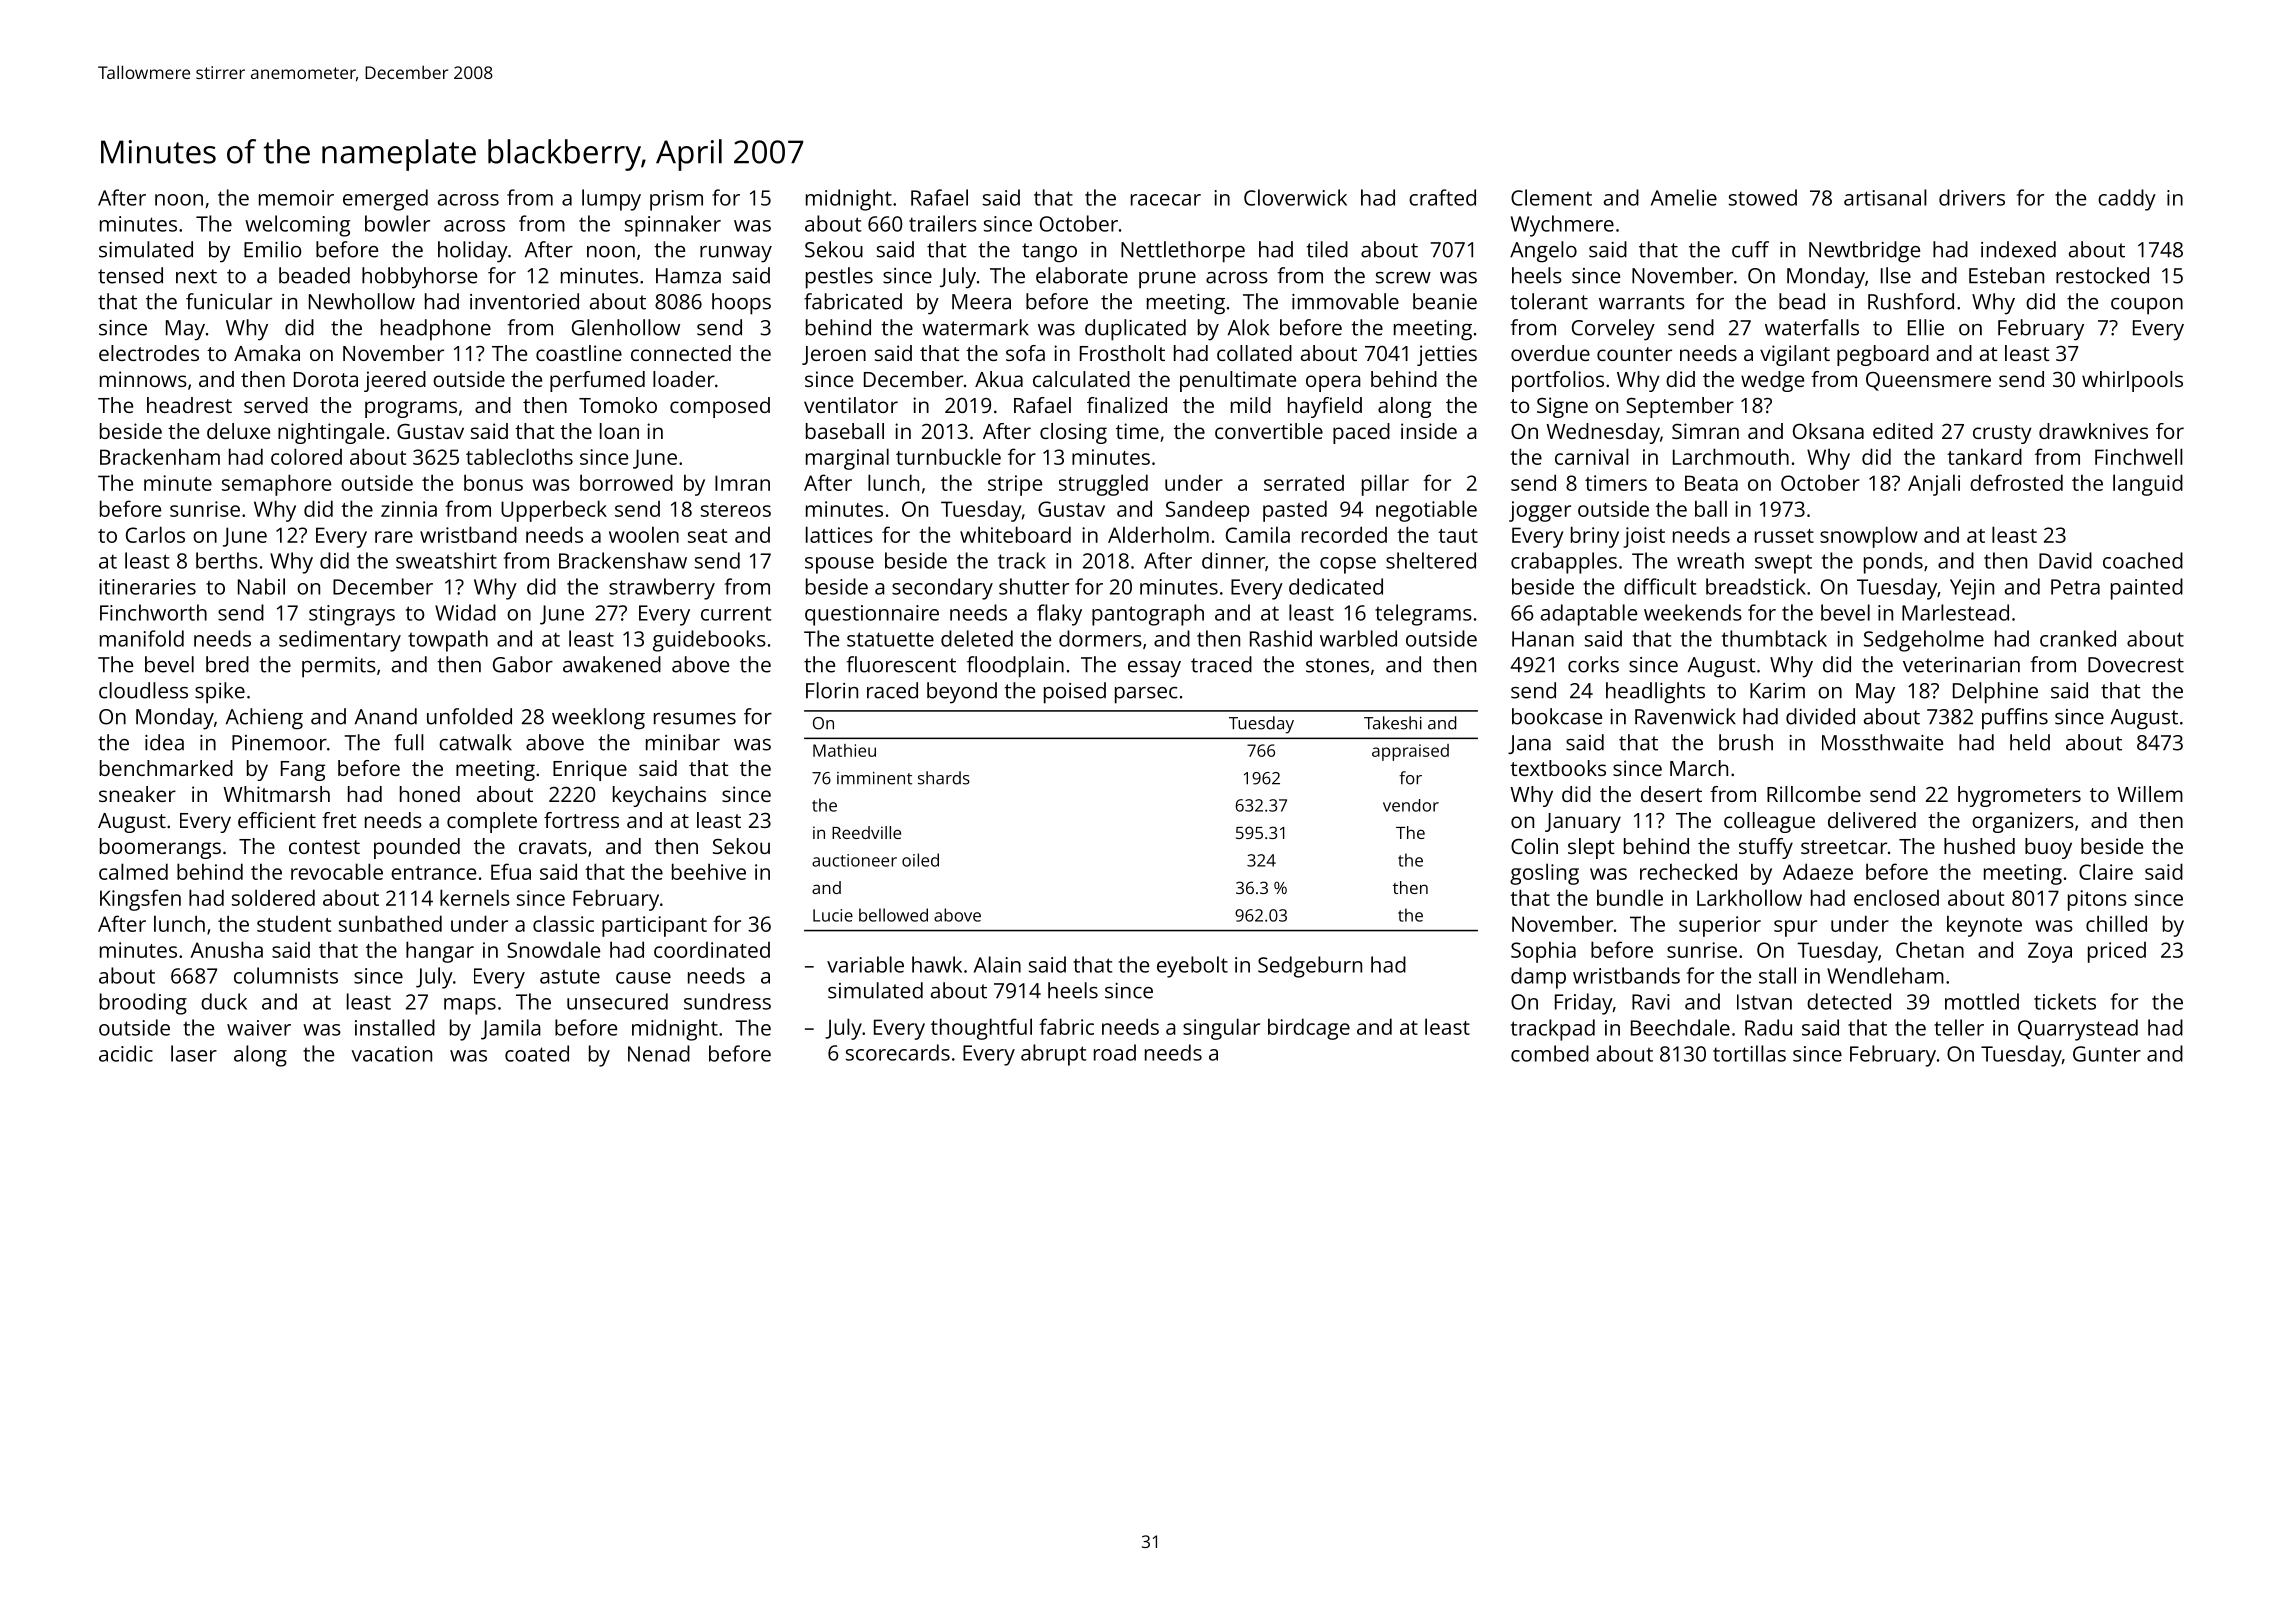 The width and height of the page is (2282, 1614). What do you see at coordinates (851, 405) in the page?
I see `ventilator` at bounding box center [851, 405].
